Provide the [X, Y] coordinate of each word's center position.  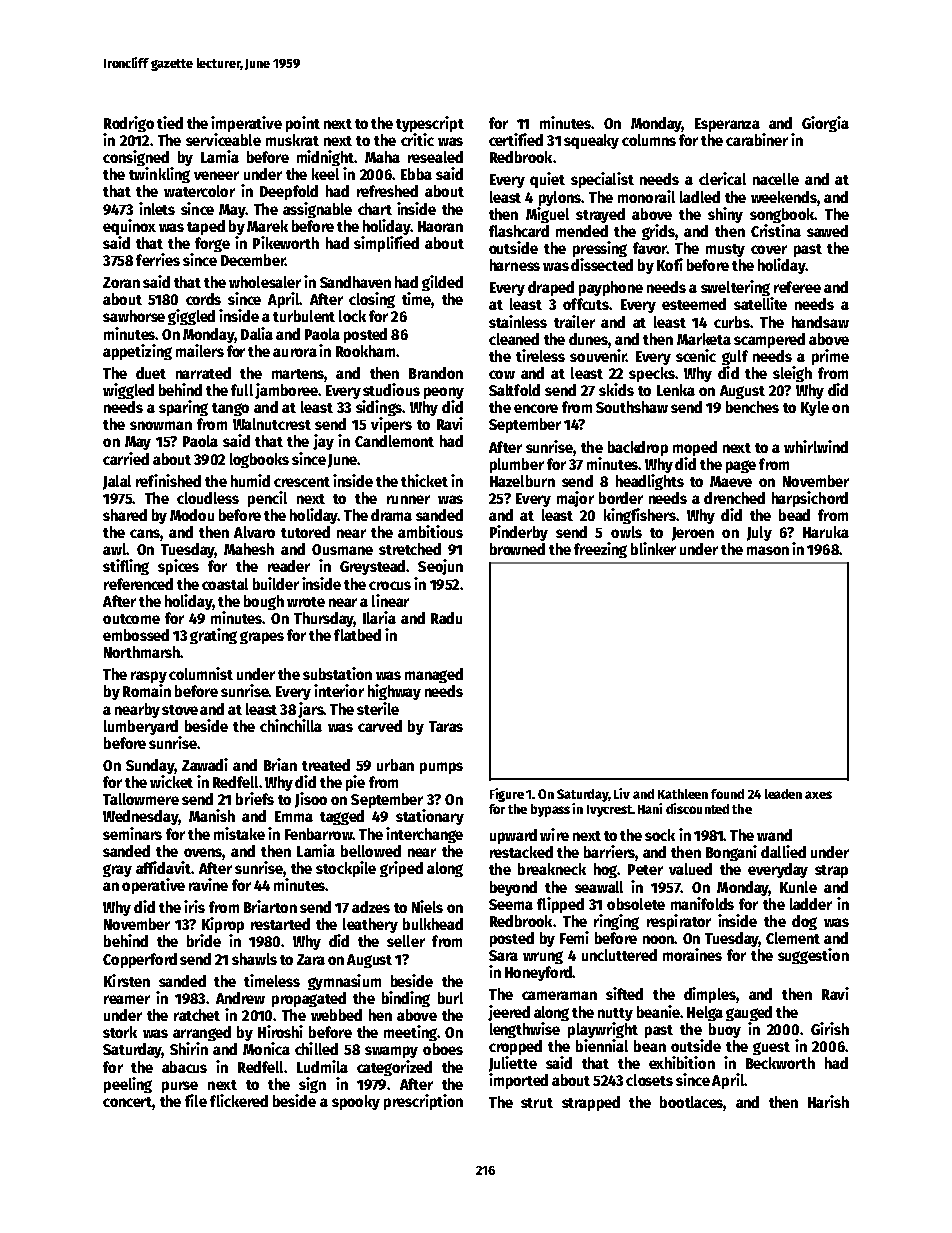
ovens [203, 852]
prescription [423, 1102]
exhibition [682, 1062]
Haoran [440, 226]
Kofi [670, 264]
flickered [239, 1100]
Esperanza [727, 125]
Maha [382, 157]
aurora [295, 352]
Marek [267, 226]
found [727, 794]
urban [395, 765]
